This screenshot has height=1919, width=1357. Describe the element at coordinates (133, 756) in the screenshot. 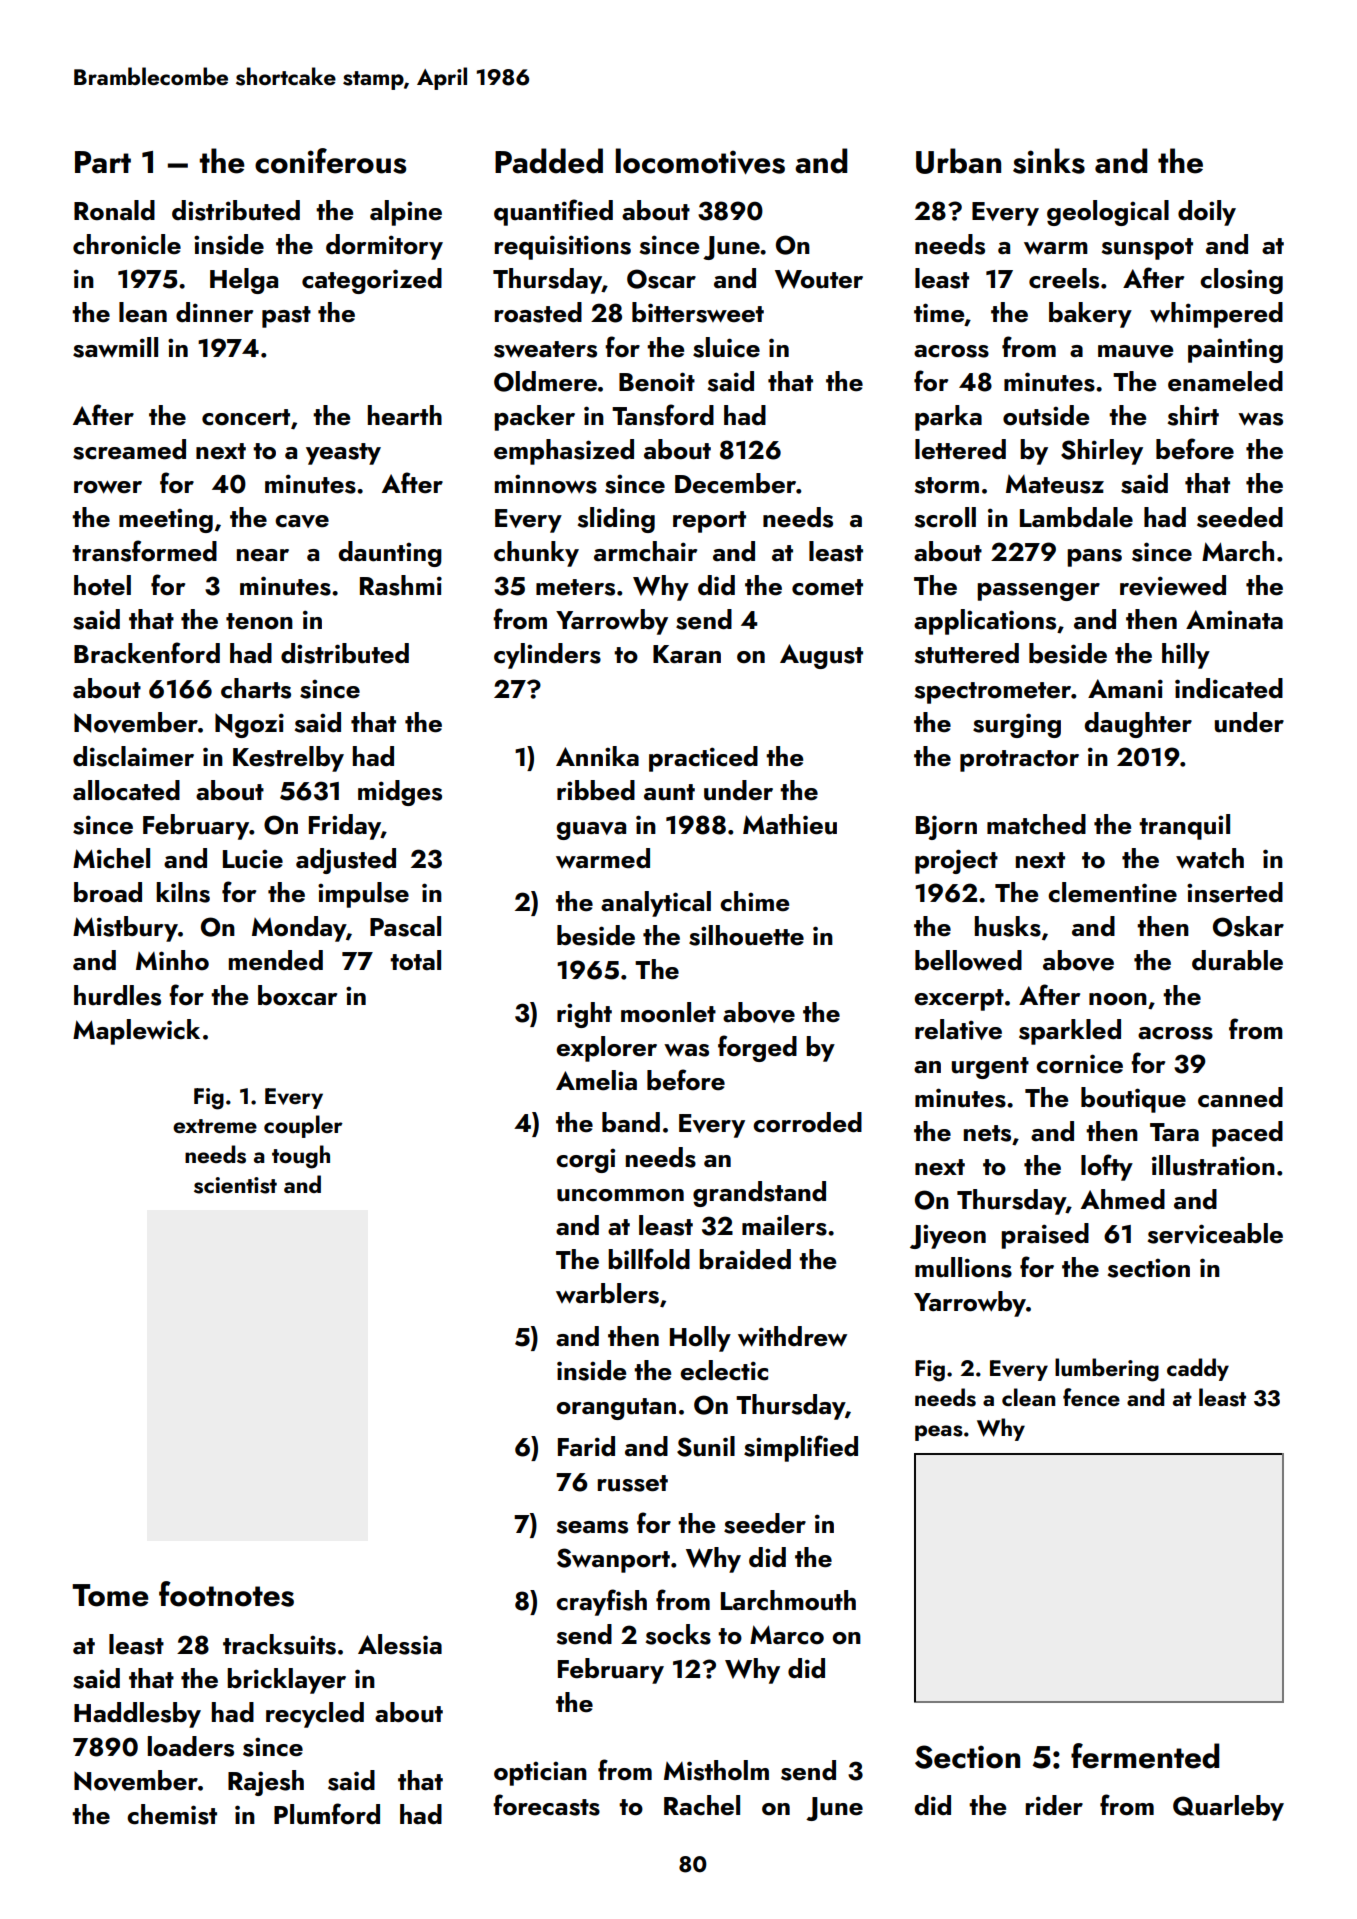

I see `disclaimer` at that location.
